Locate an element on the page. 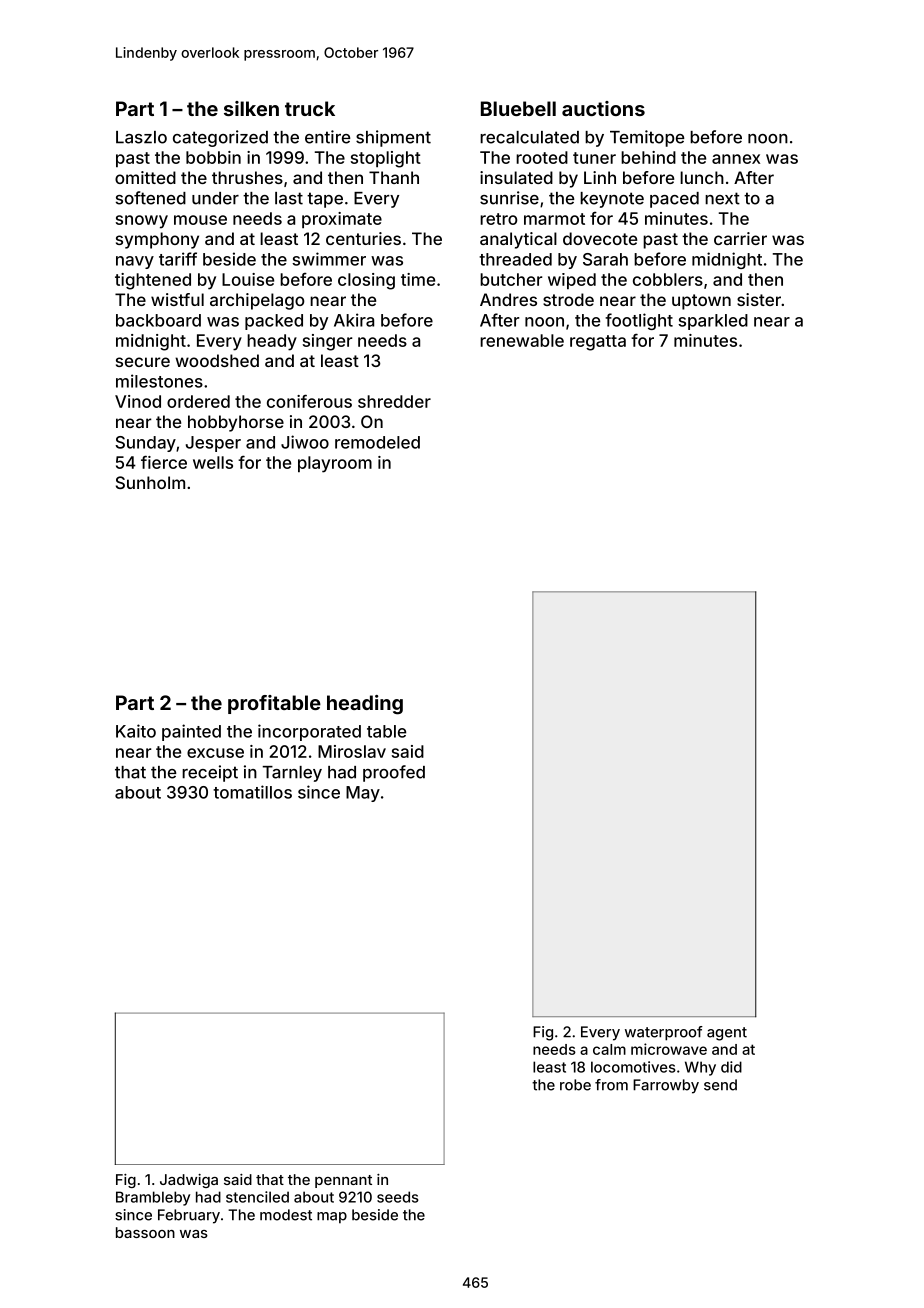 The image size is (924, 1308). bobbin is located at coordinates (213, 157).
